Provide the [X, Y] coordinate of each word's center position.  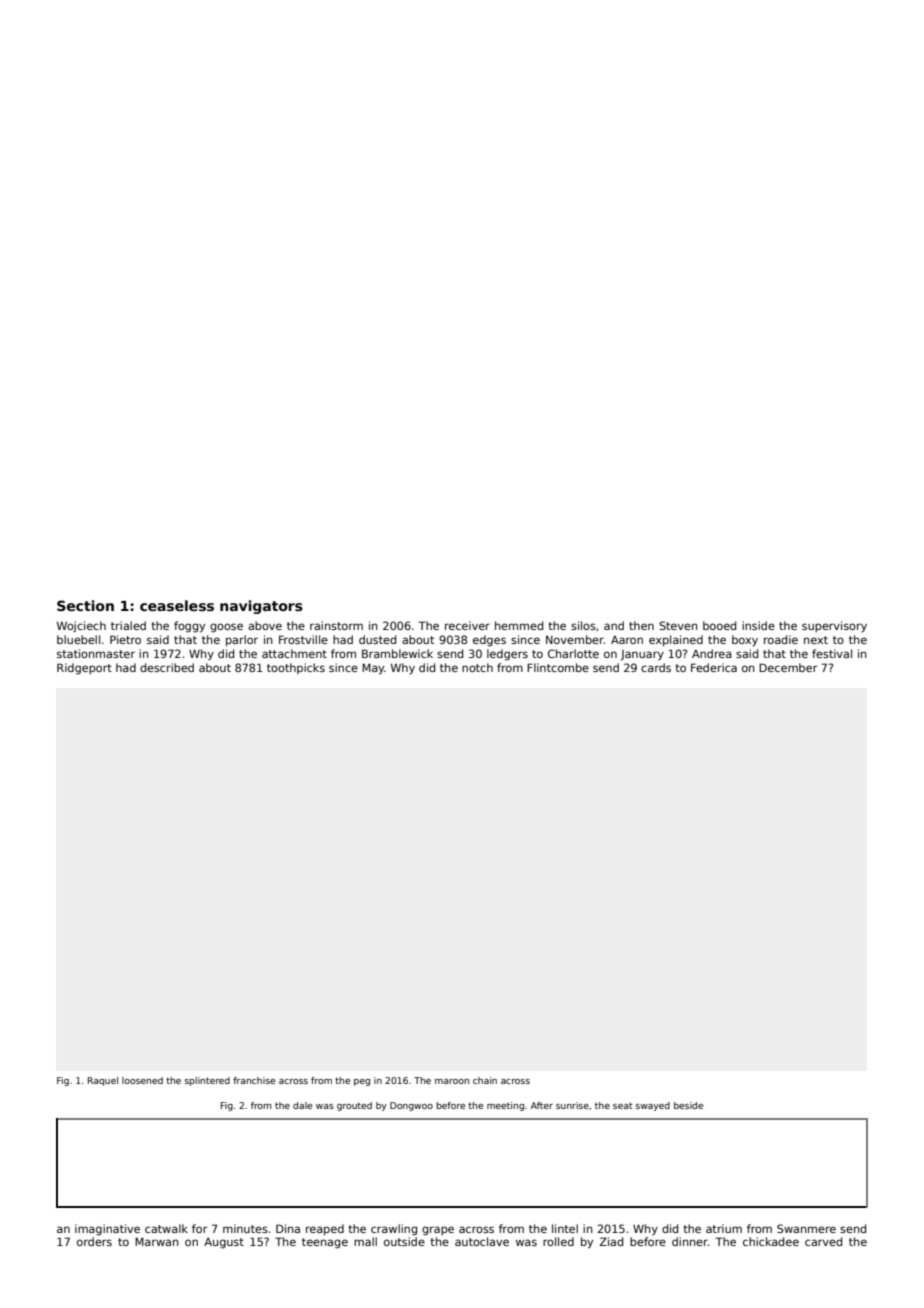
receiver [467, 625]
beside [688, 1105]
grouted [354, 1106]
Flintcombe [558, 667]
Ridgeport [84, 669]
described [167, 667]
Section [85, 605]
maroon [452, 1081]
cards [656, 667]
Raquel [103, 1081]
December [788, 667]
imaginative [107, 1230]
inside [758, 625]
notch [477, 667]
